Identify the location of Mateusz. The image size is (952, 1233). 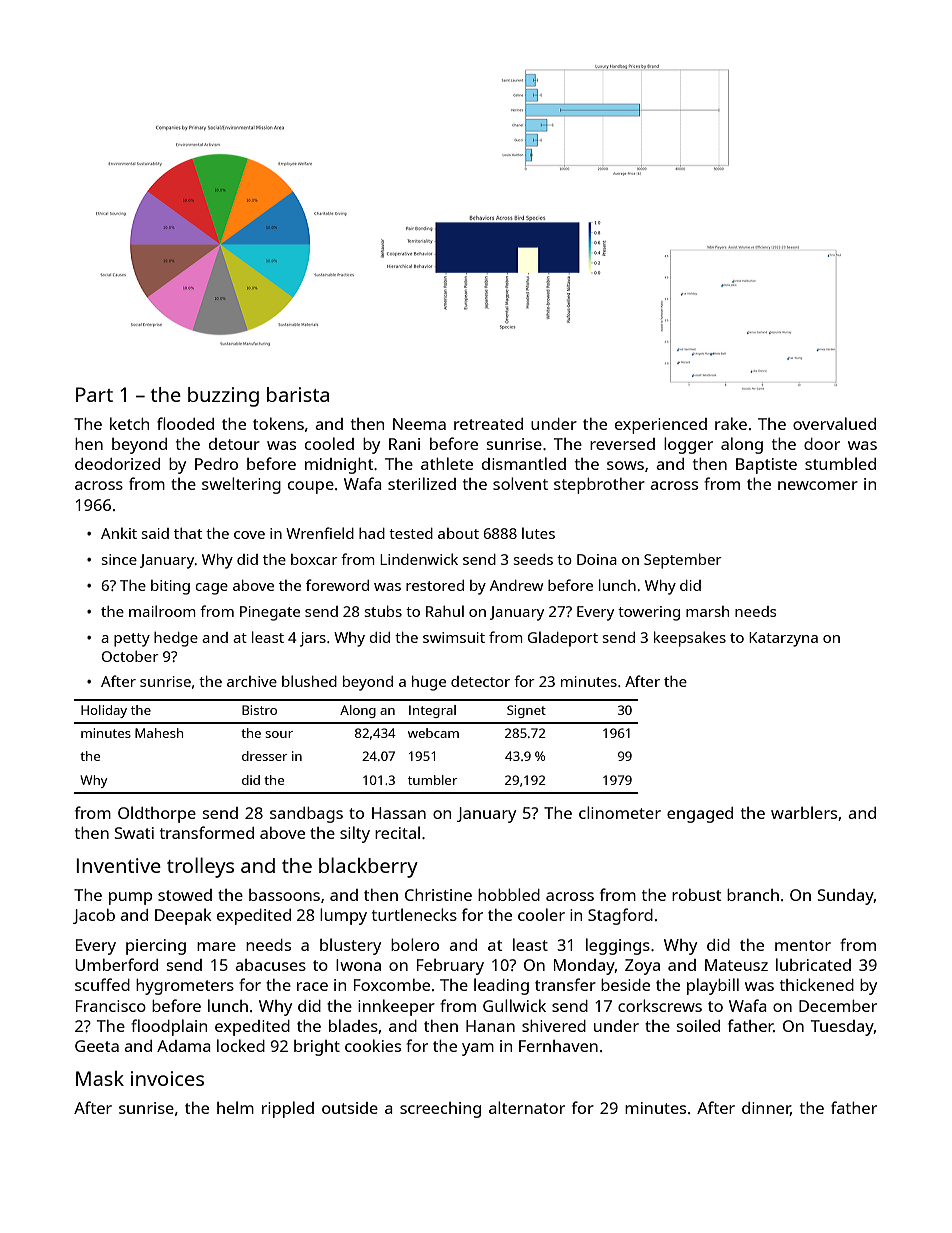
(736, 965).
